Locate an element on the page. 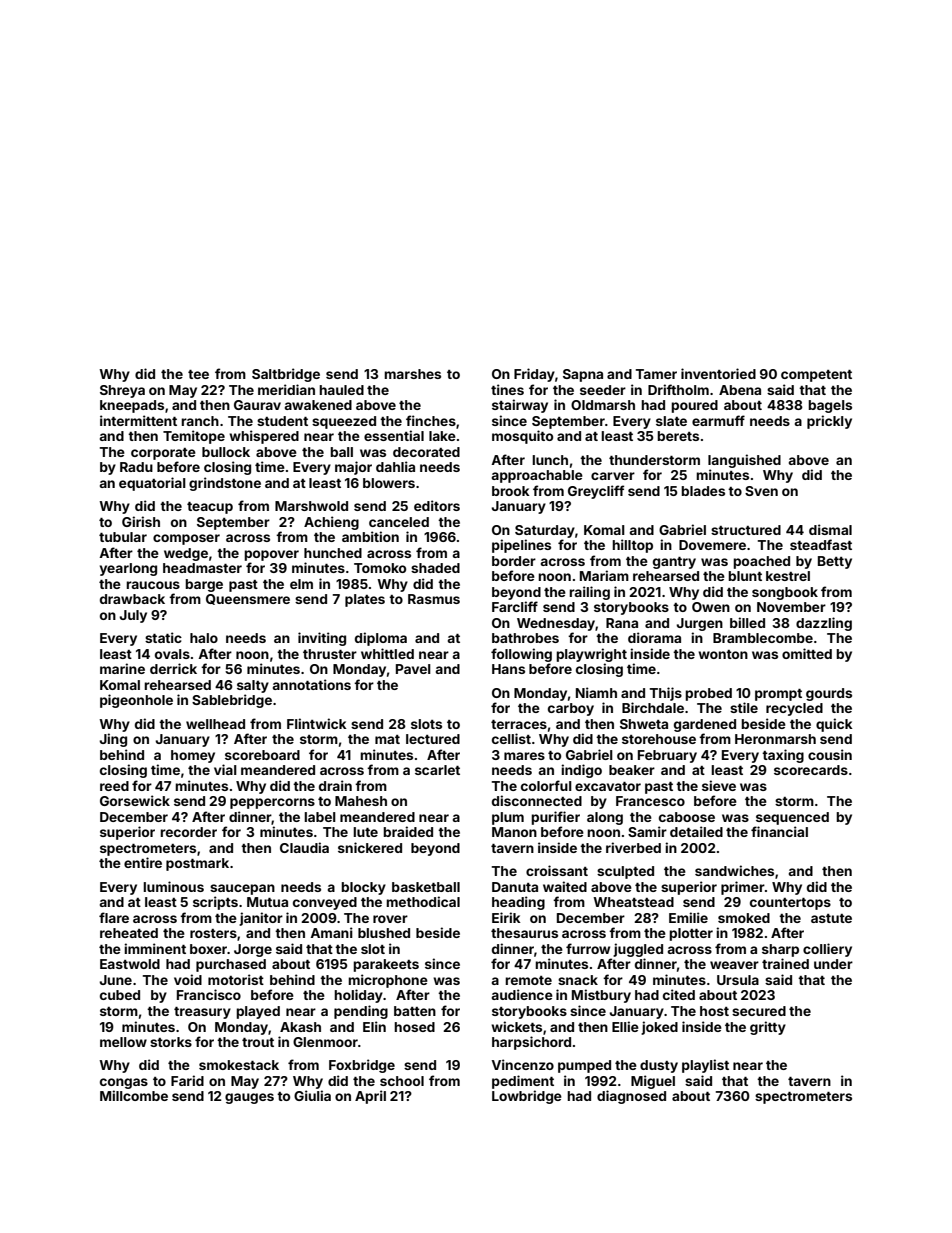 The image size is (952, 1233). marine is located at coordinates (122, 668).
